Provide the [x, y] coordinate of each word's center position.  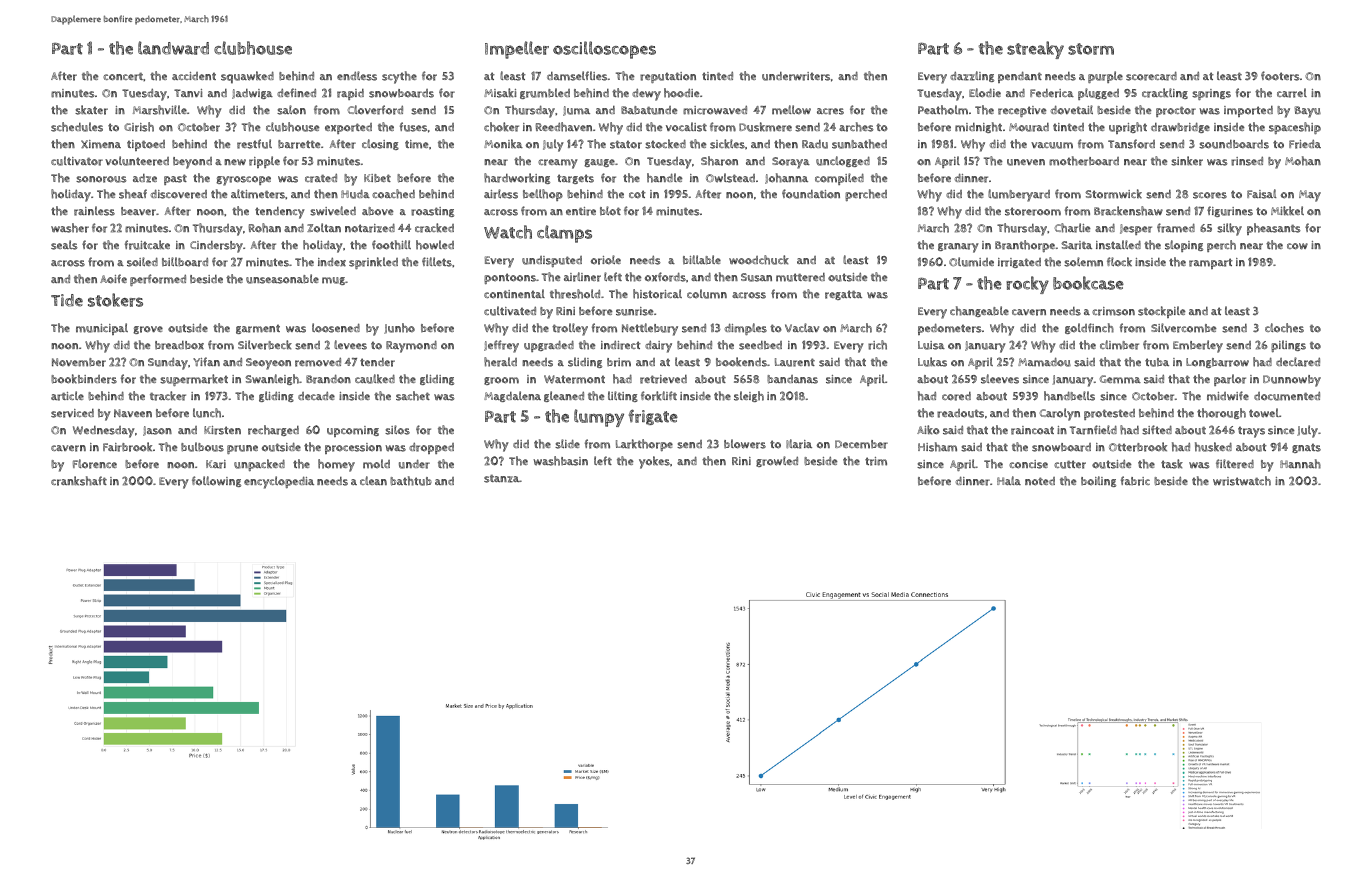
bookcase [1088, 283]
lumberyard [1019, 195]
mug [333, 281]
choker [501, 127]
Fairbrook [127, 447]
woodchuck [759, 260]
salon [291, 110]
